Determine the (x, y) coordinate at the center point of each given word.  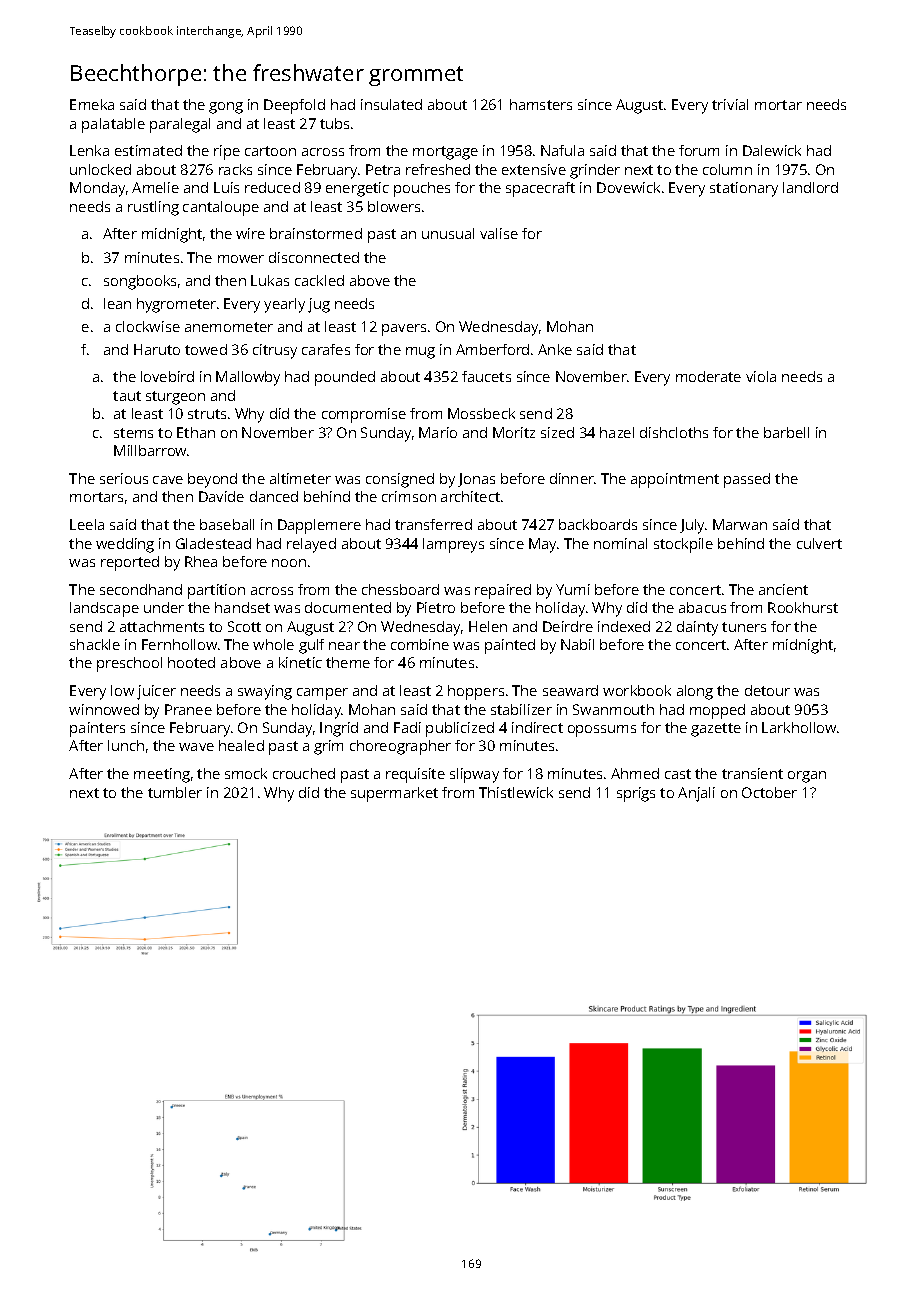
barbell (786, 432)
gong (226, 108)
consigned (400, 480)
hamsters (541, 104)
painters (97, 729)
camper (322, 694)
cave (168, 480)
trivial (730, 104)
